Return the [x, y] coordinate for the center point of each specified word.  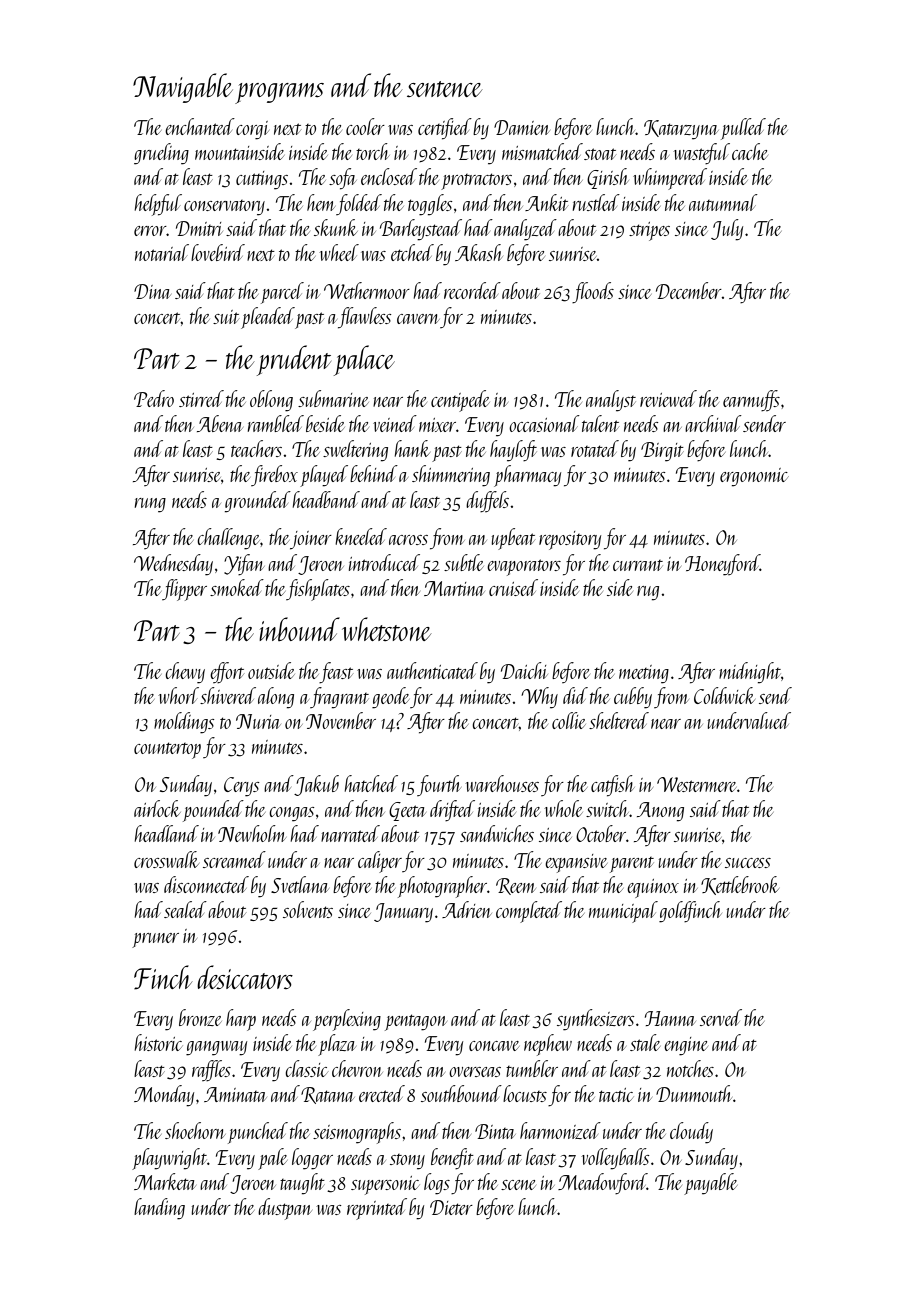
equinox [653, 888]
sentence [444, 89]
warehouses [502, 783]
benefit [452, 1158]
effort [227, 672]
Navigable [183, 88]
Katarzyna [681, 130]
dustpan [285, 1209]
